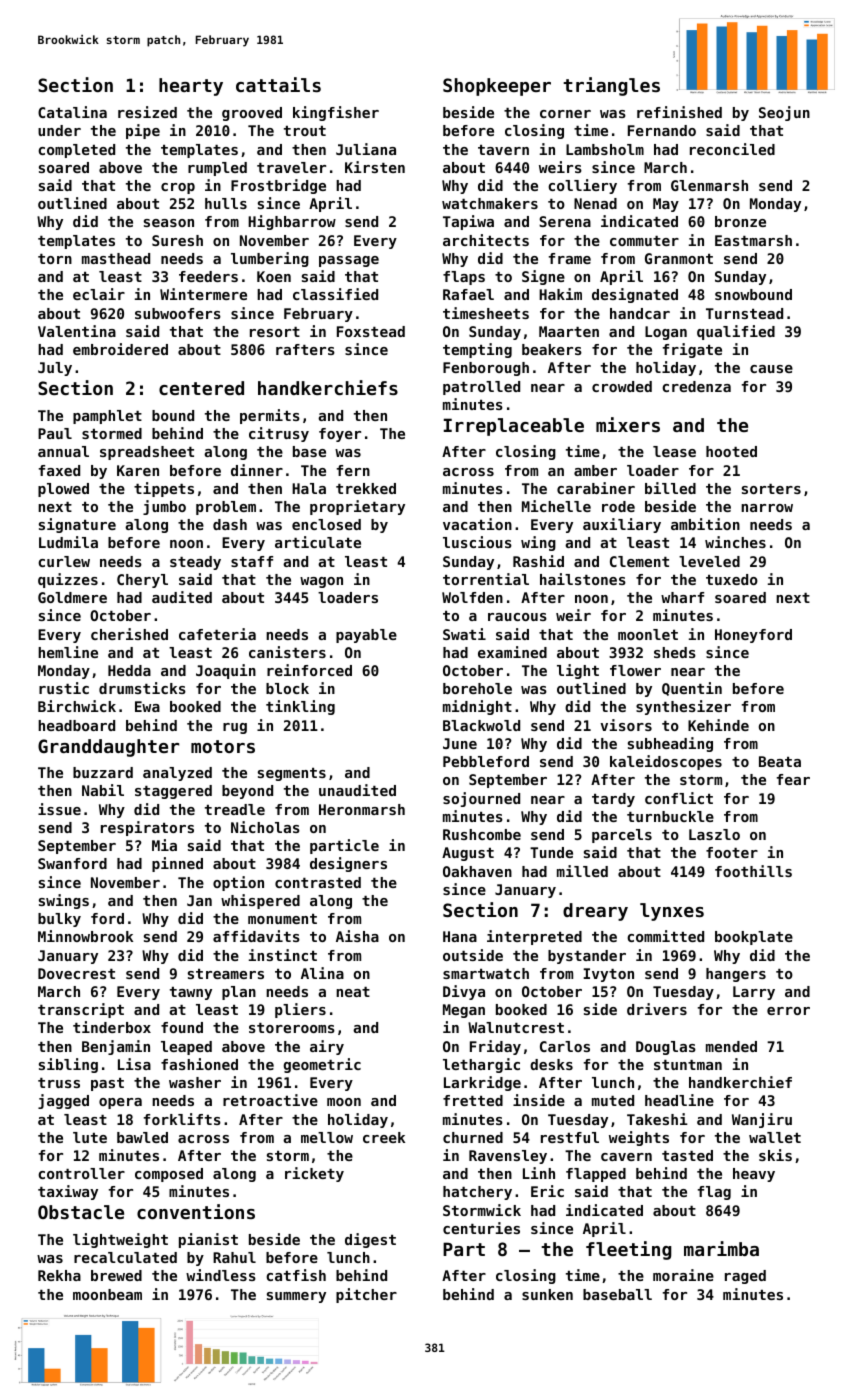 This screenshot has width=849, height=1400. I want to click on frigate, so click(692, 350).
